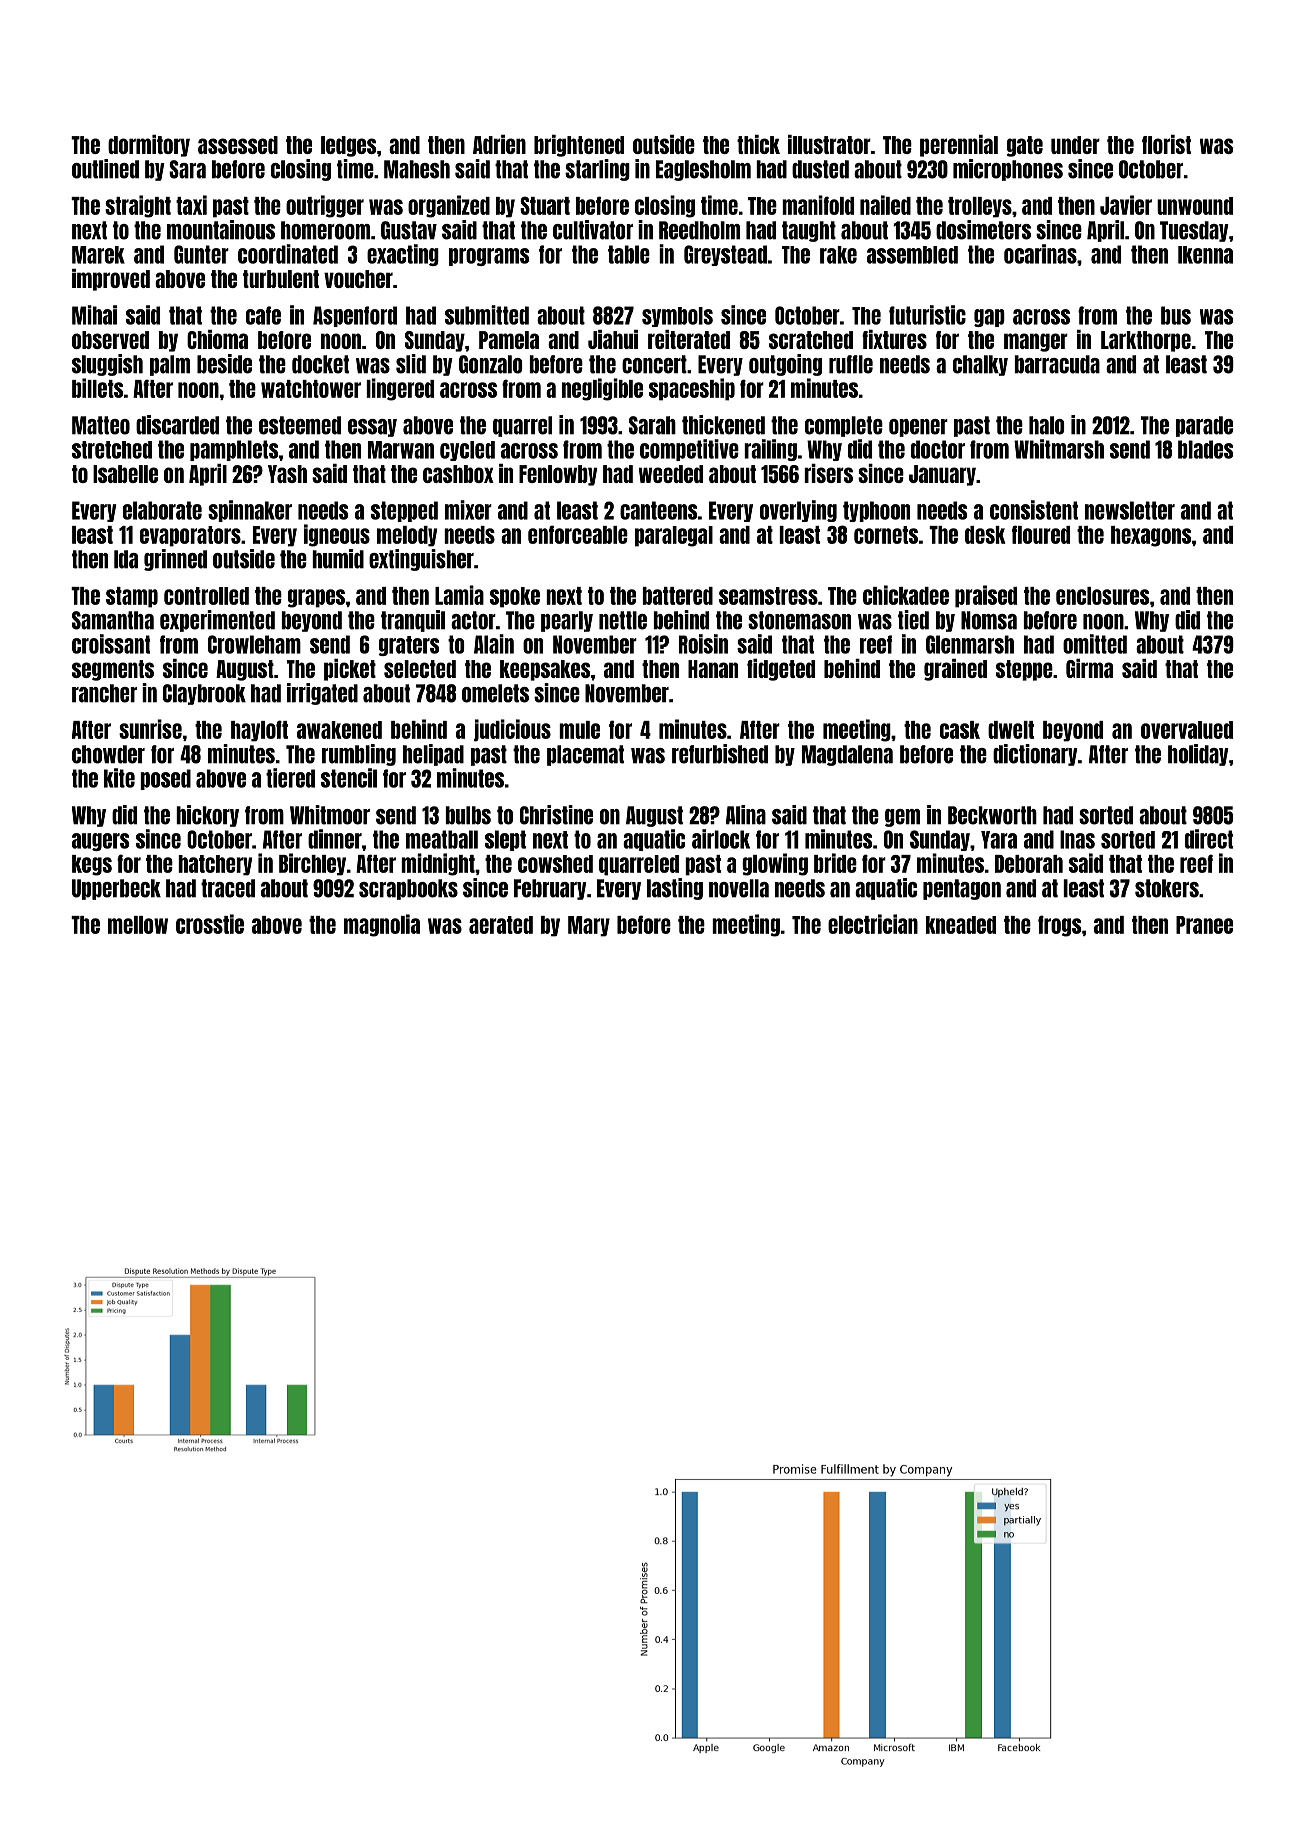 Image resolution: width=1305 pixels, height=1846 pixels. I want to click on mellow, so click(138, 925).
